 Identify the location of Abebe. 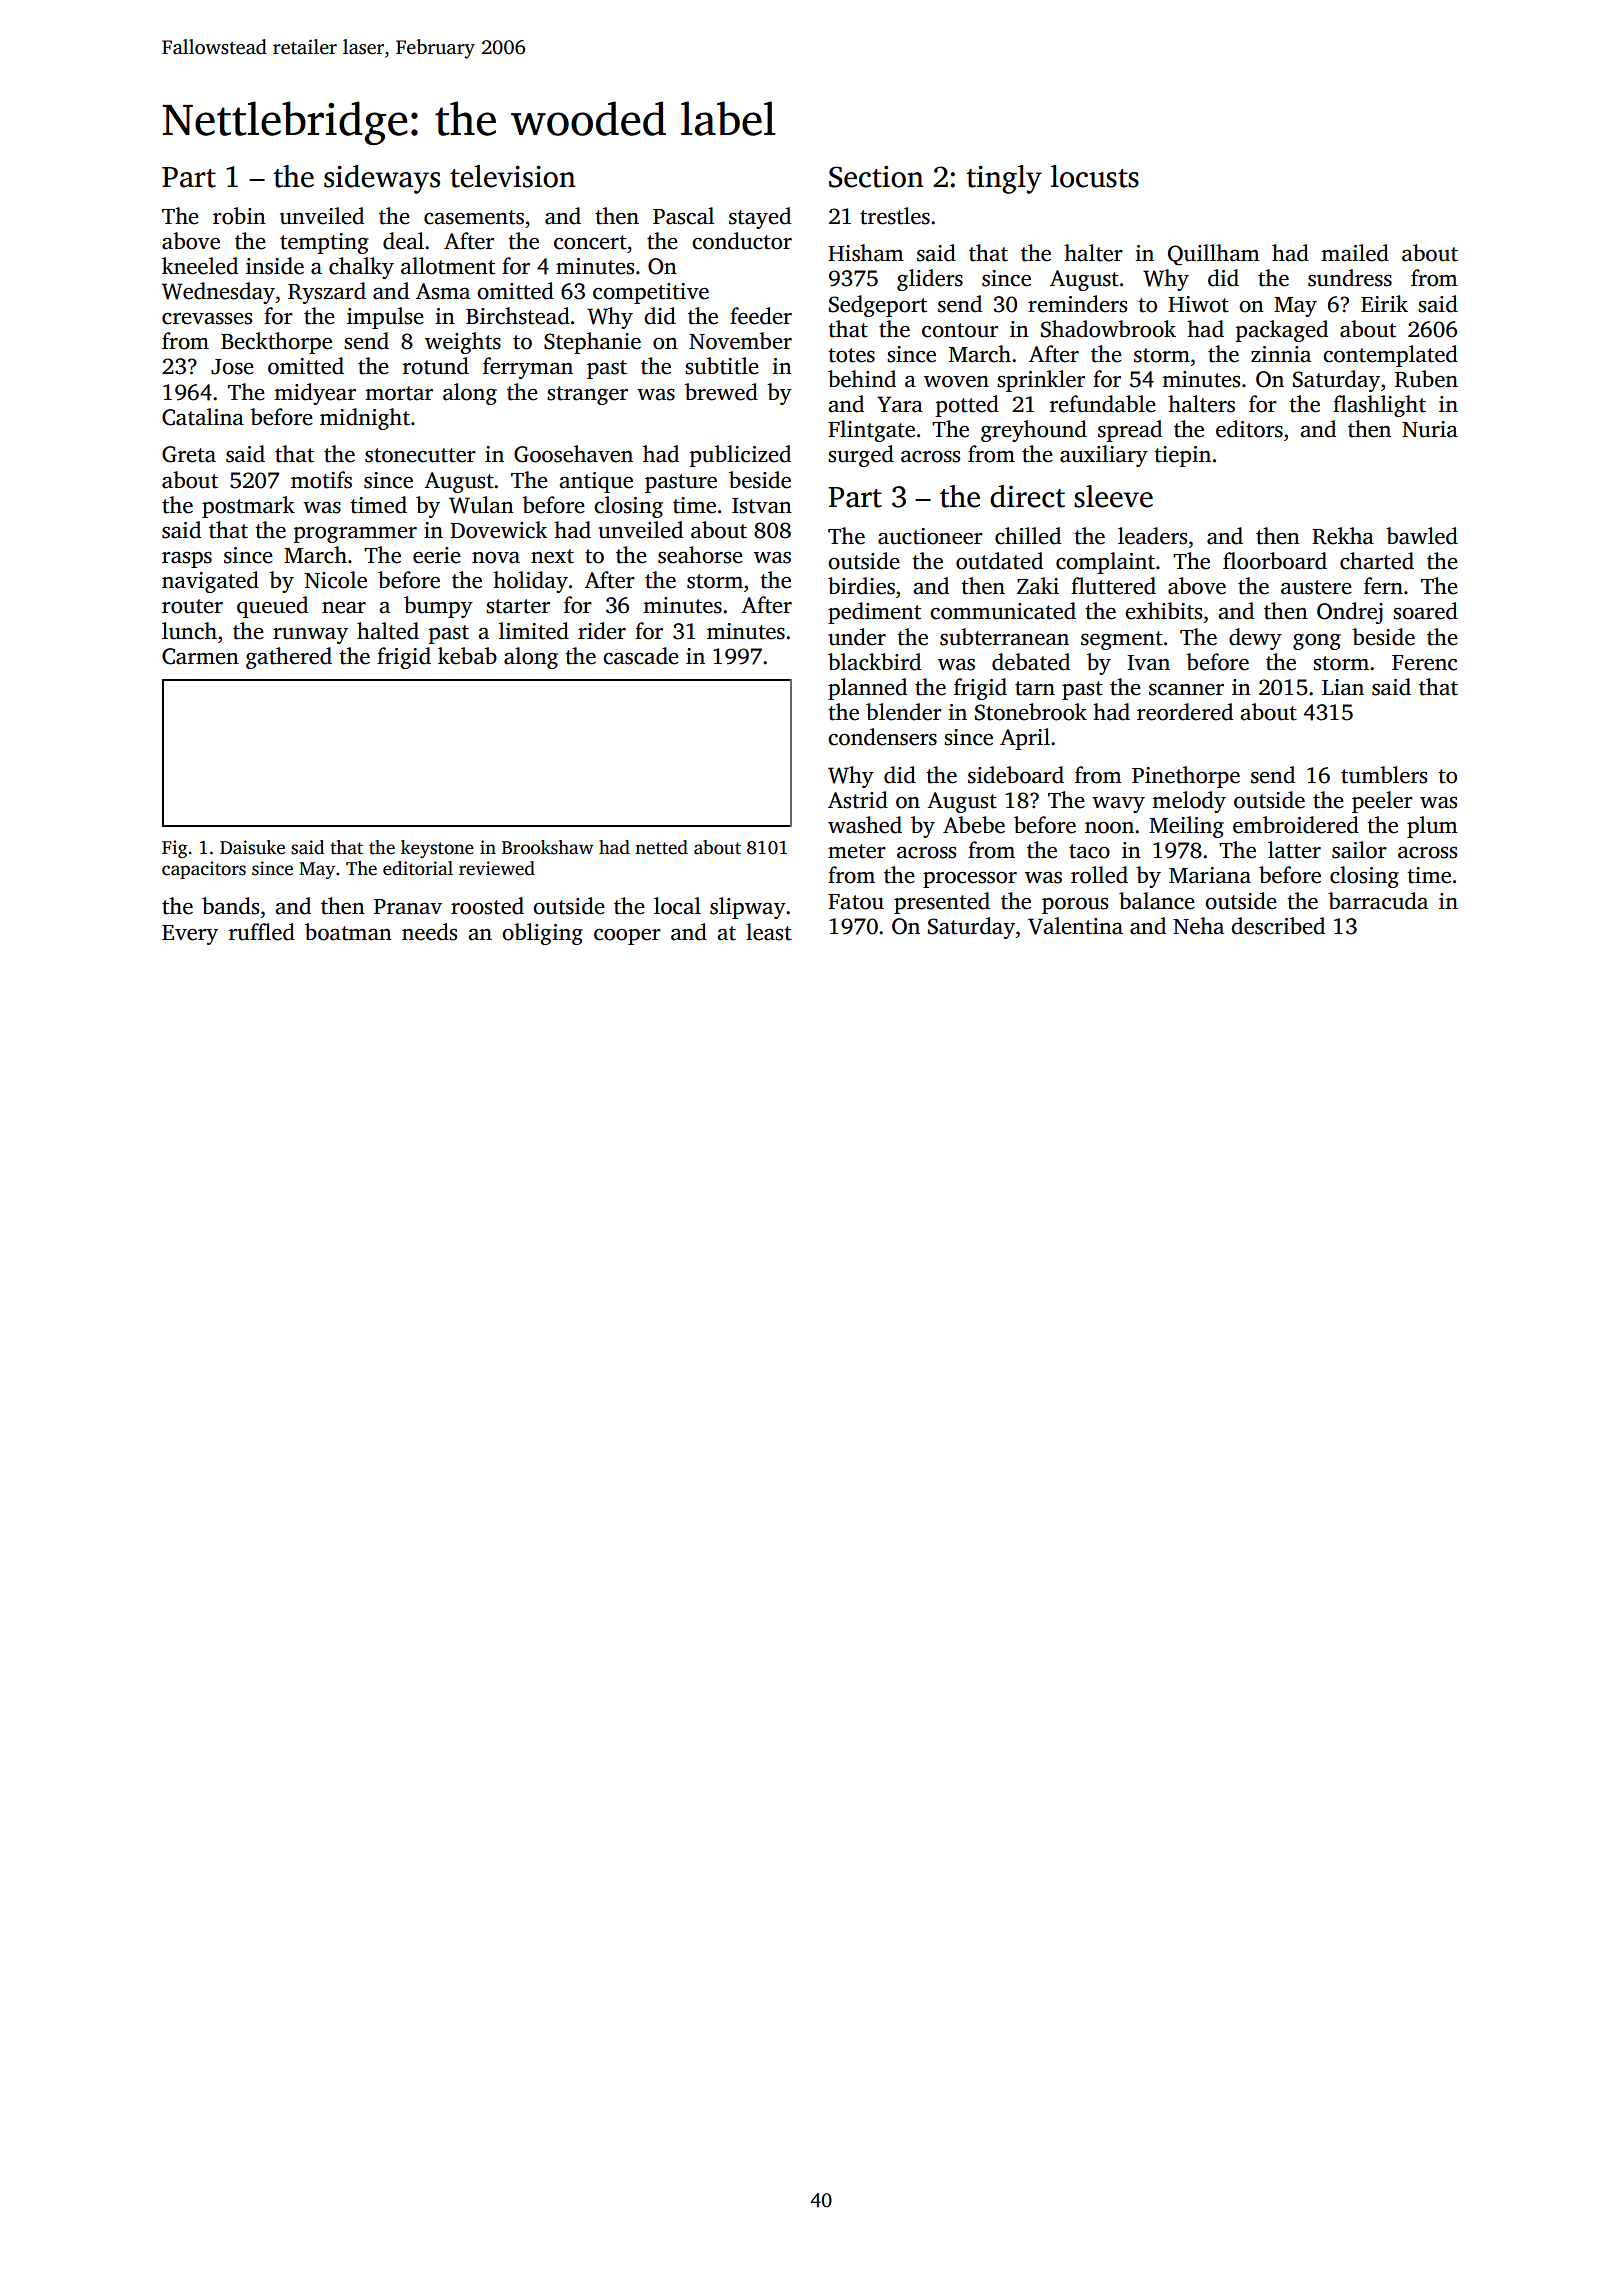
(974, 825).
